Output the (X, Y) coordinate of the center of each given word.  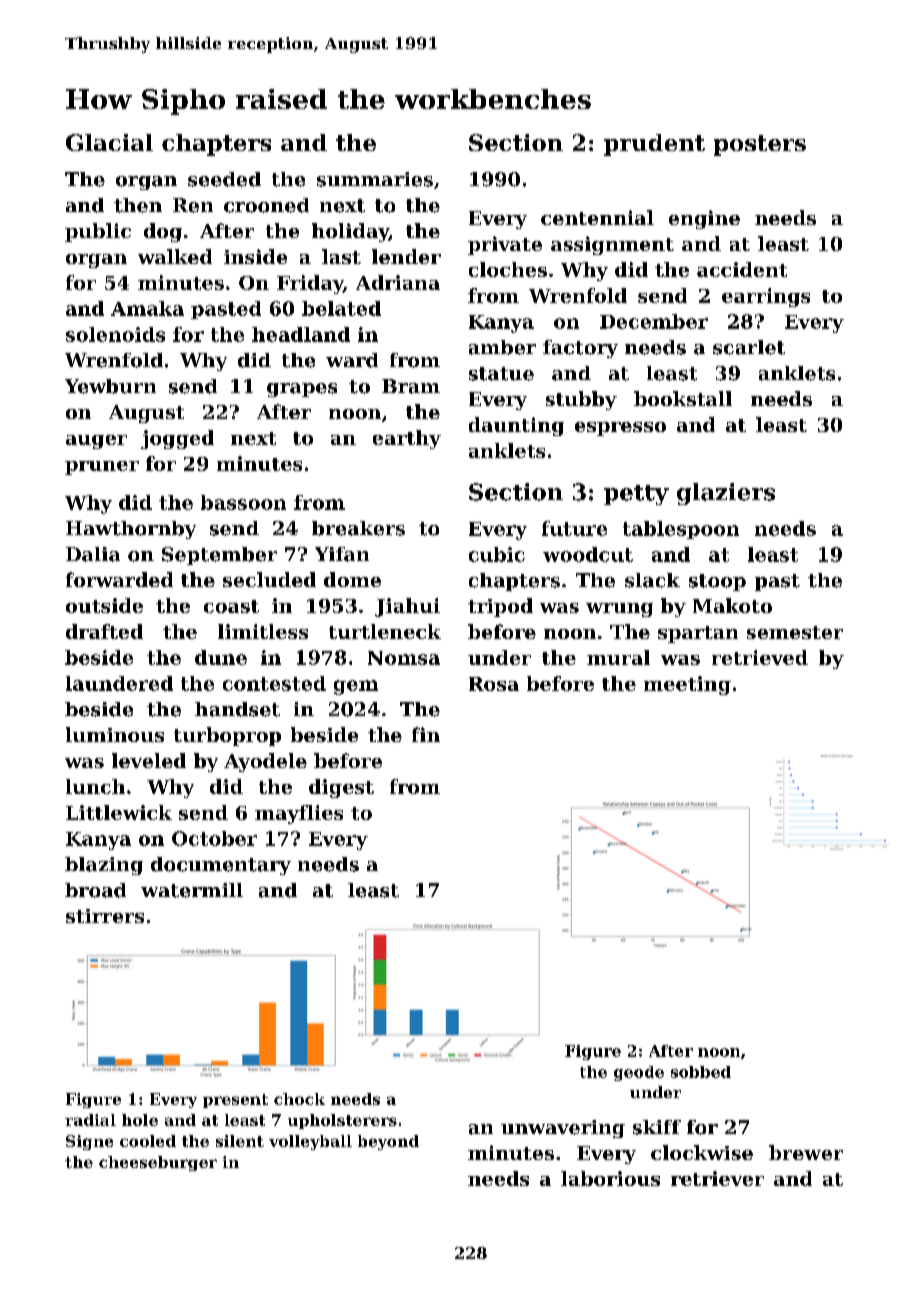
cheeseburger (158, 1163)
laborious (610, 1178)
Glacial (109, 142)
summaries (375, 179)
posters (760, 145)
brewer (806, 1152)
